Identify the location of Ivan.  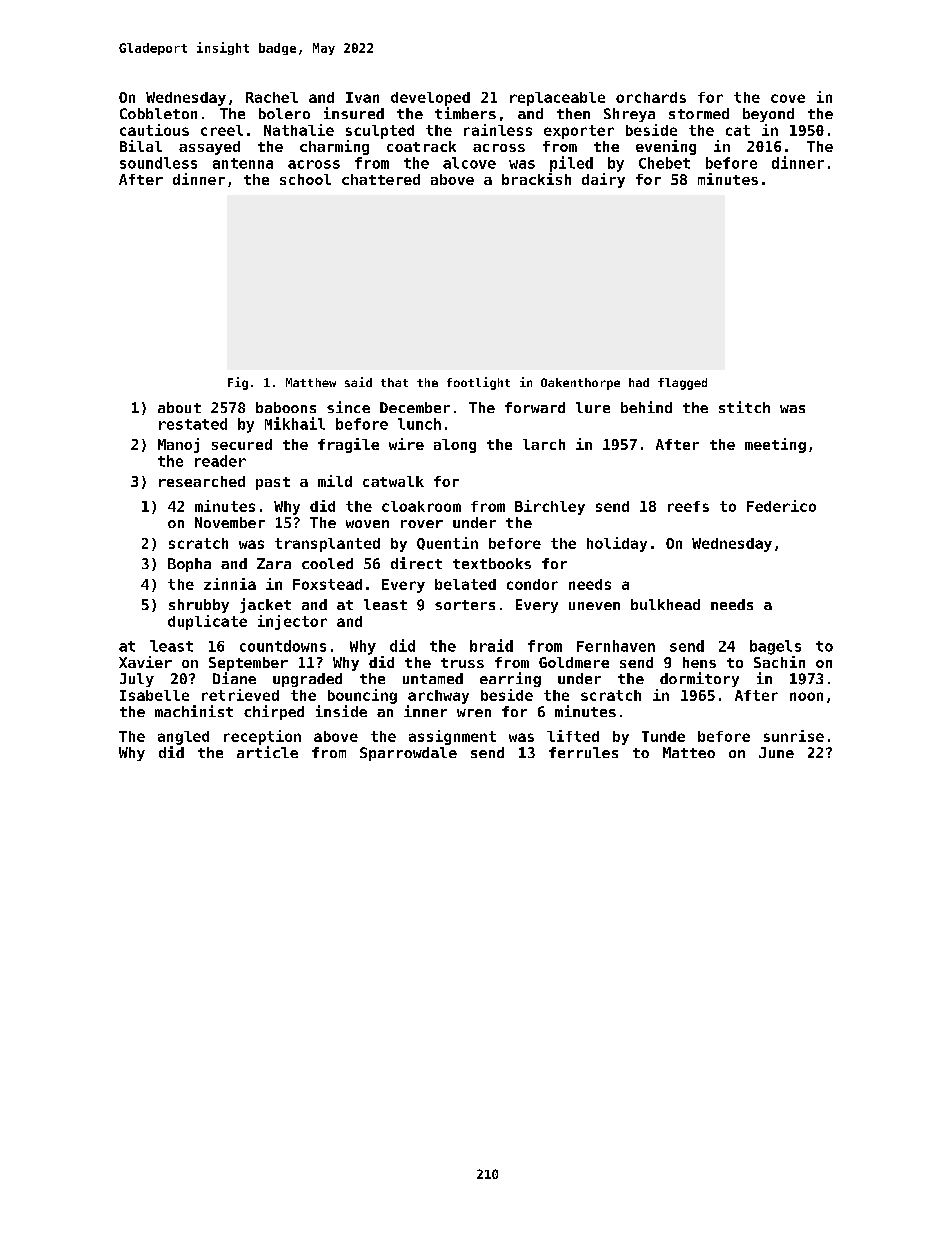
(362, 97).
